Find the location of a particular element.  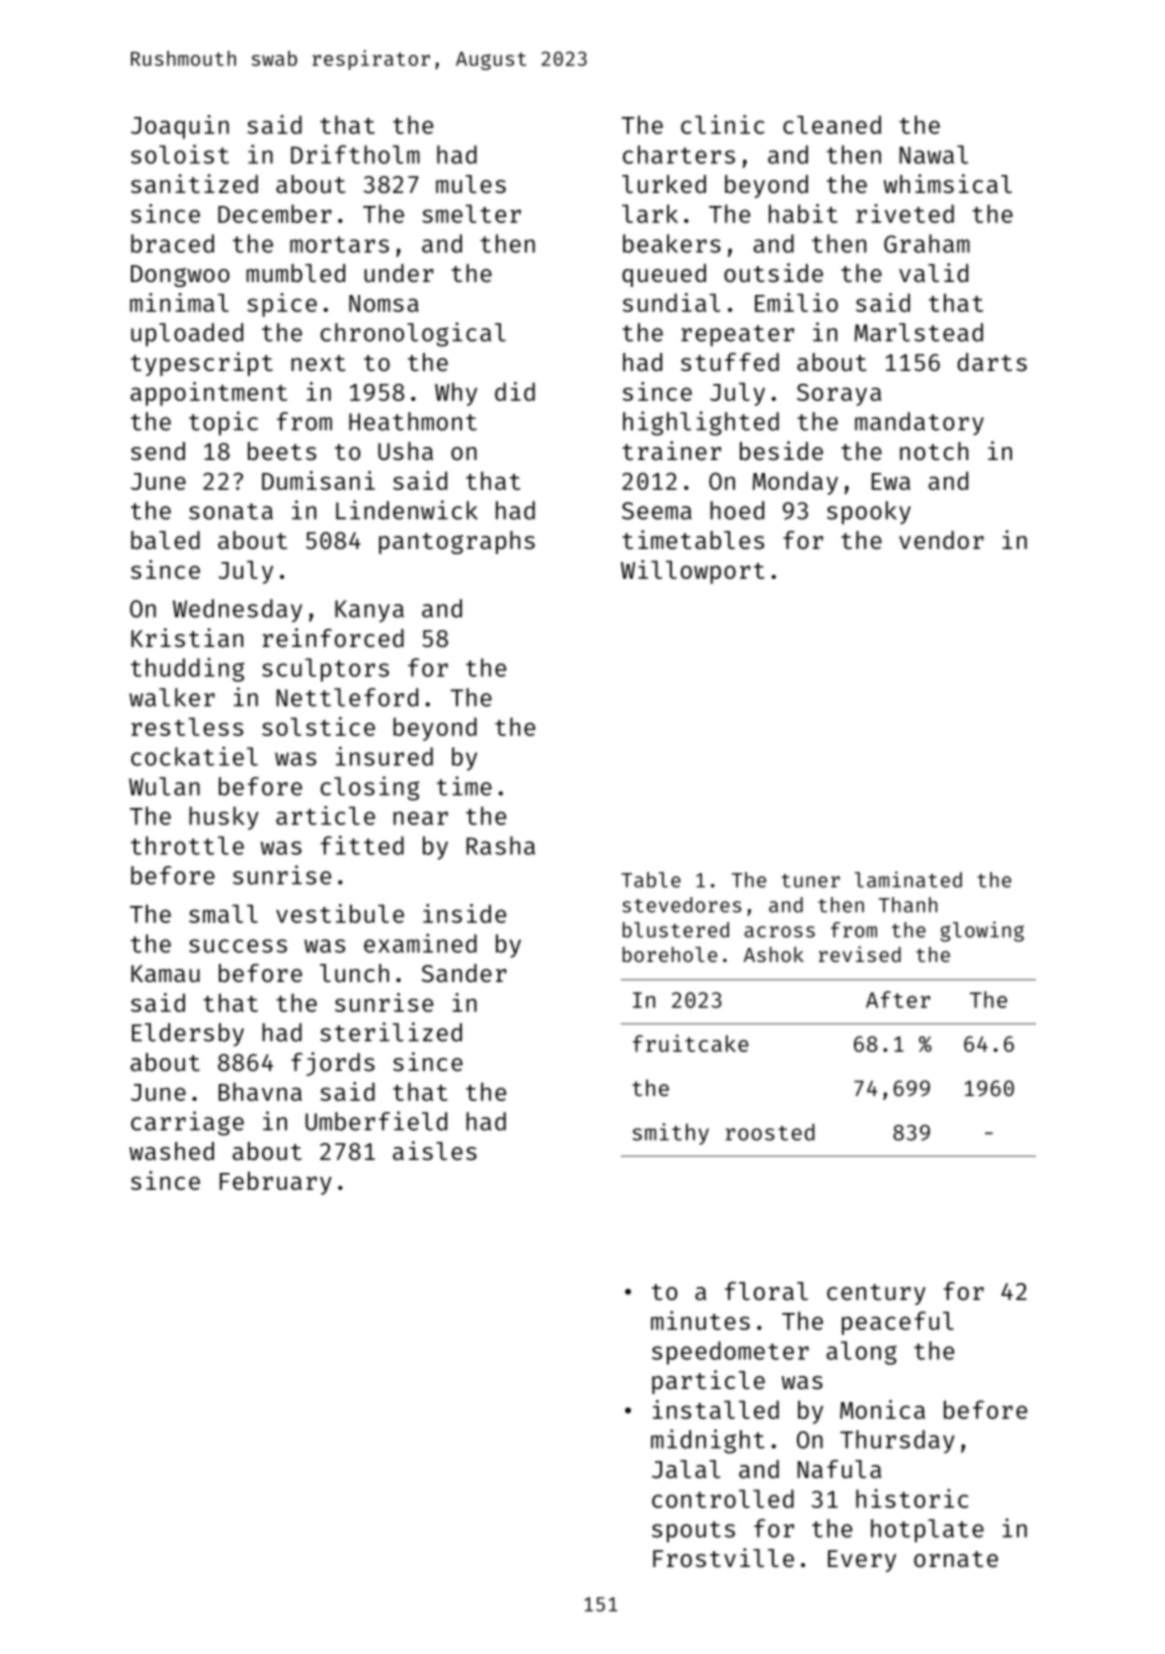

send is located at coordinates (158, 451).
